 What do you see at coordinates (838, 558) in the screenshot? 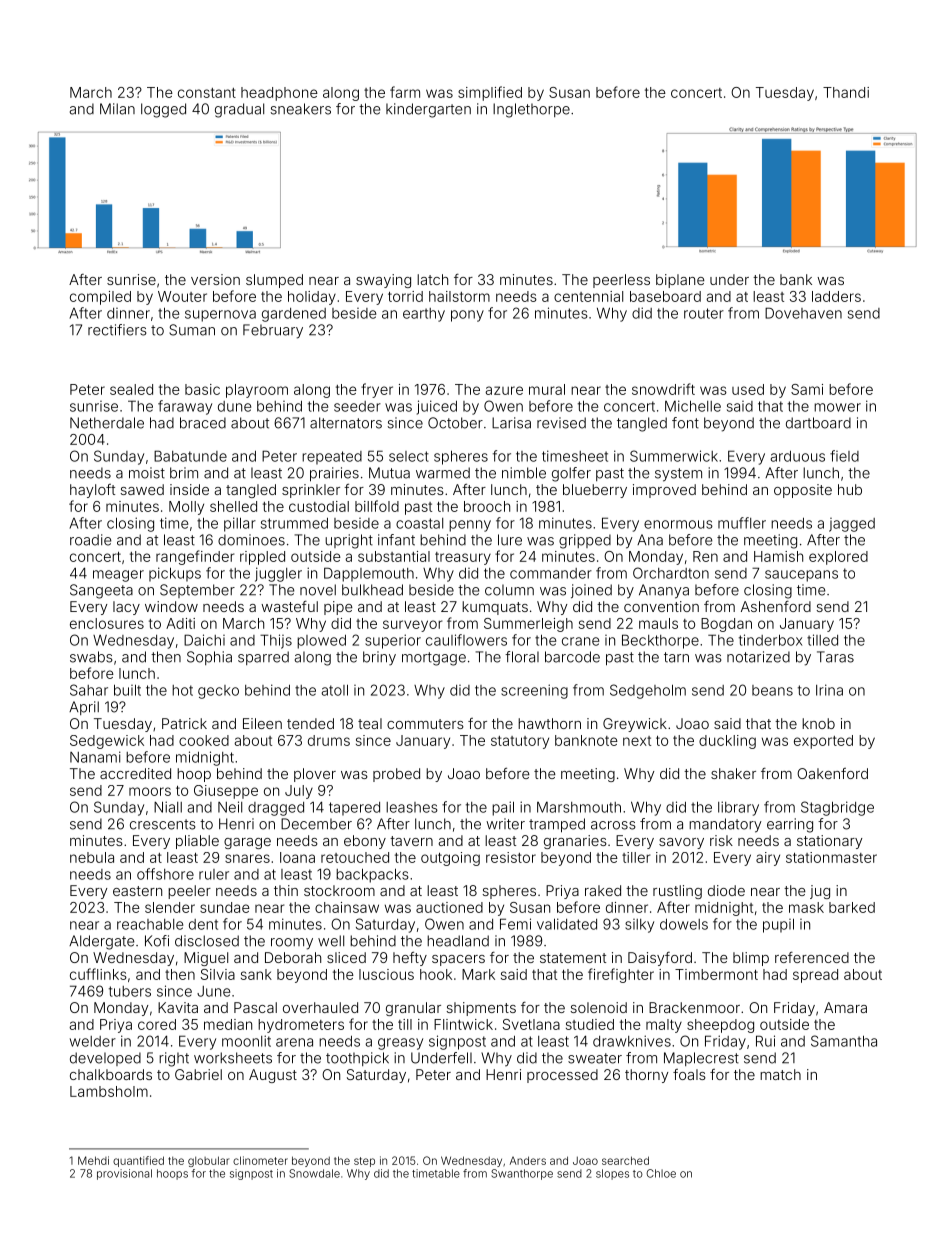
I see `explored` at bounding box center [838, 558].
